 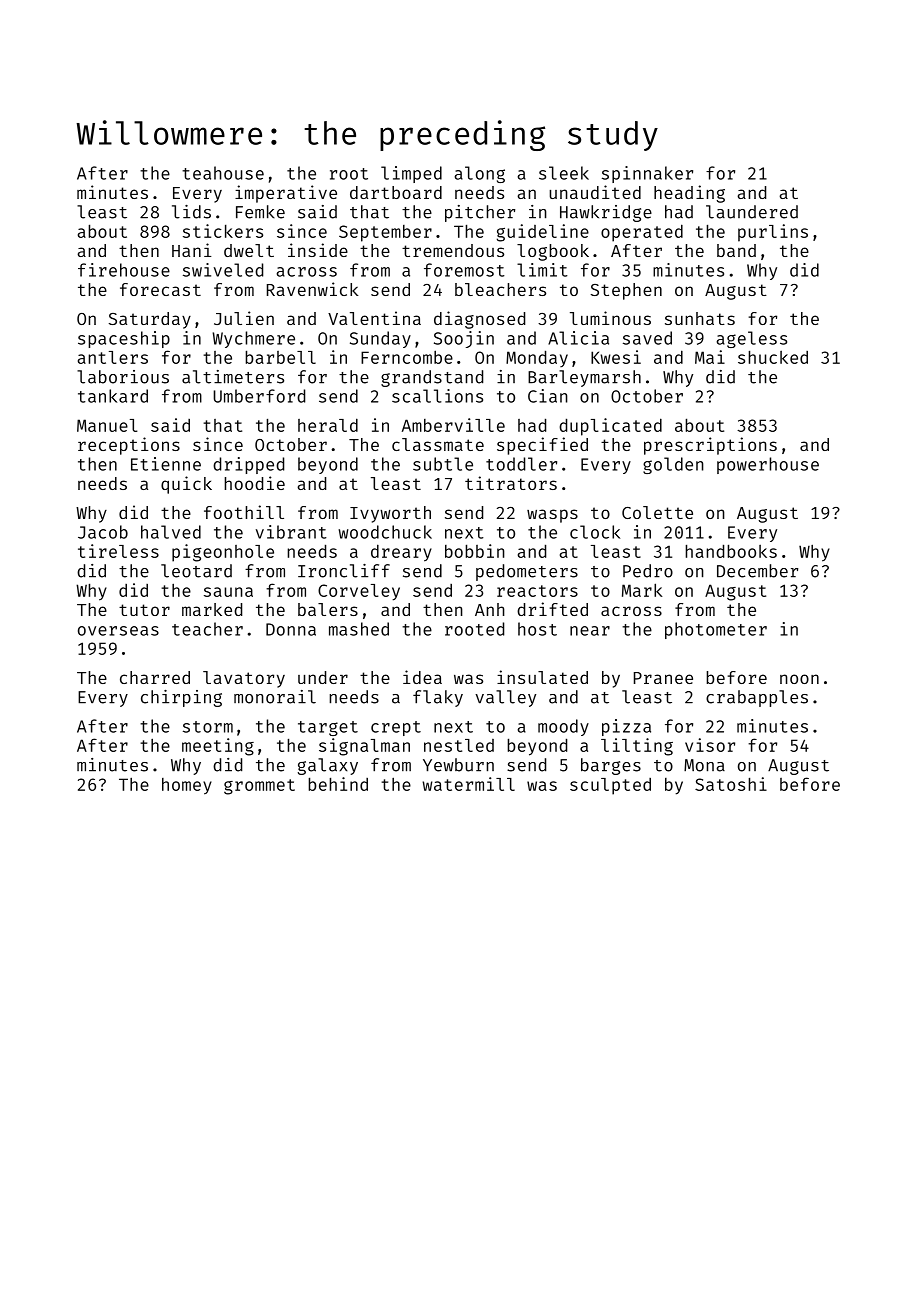 I want to click on band, so click(x=736, y=250).
